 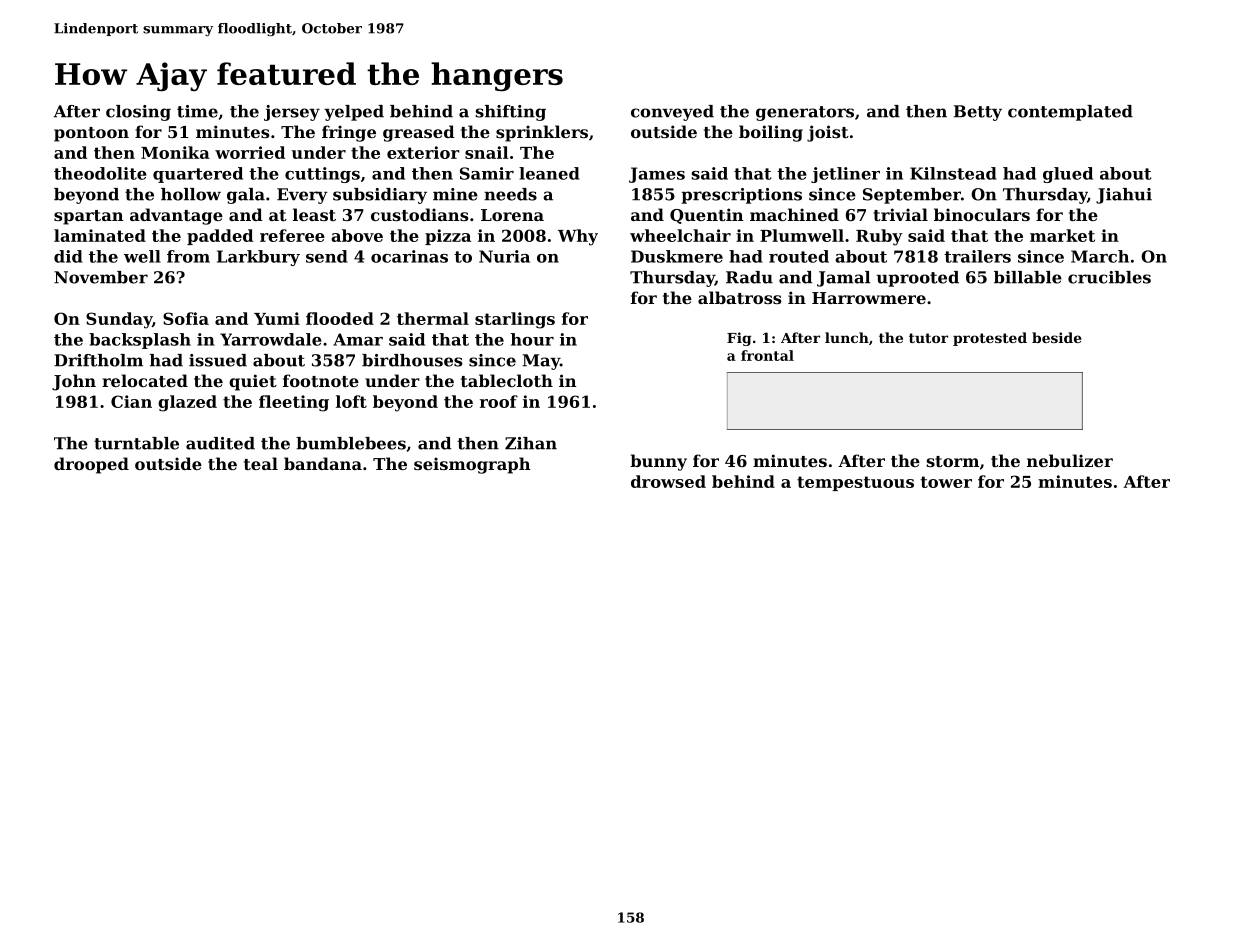 What do you see at coordinates (354, 113) in the page?
I see `yelped` at bounding box center [354, 113].
